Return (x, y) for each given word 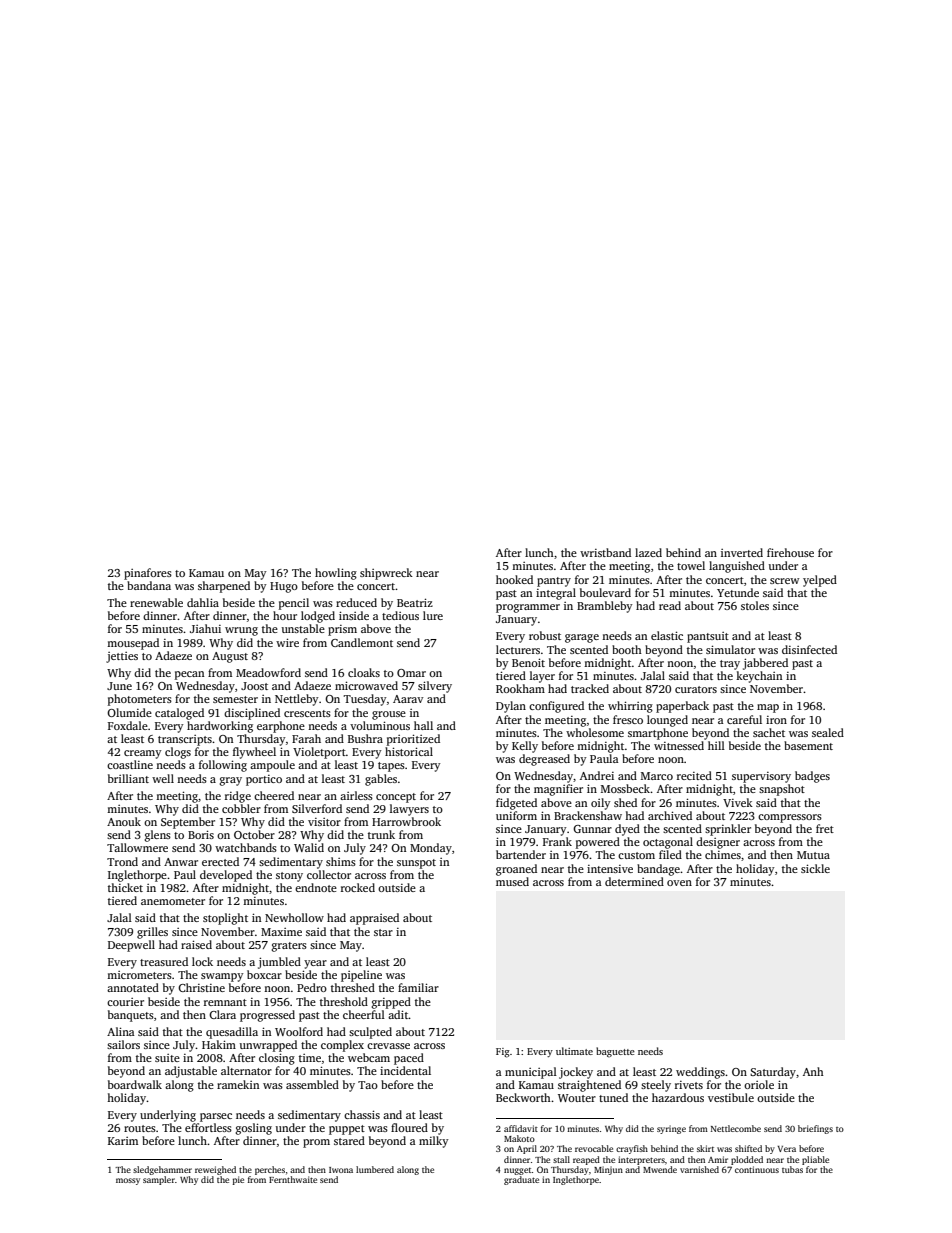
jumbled (279, 963)
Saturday (773, 1073)
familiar (418, 987)
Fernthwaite (293, 1179)
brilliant (128, 778)
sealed (828, 732)
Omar (411, 673)
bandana (149, 585)
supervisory (761, 777)
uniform (516, 815)
